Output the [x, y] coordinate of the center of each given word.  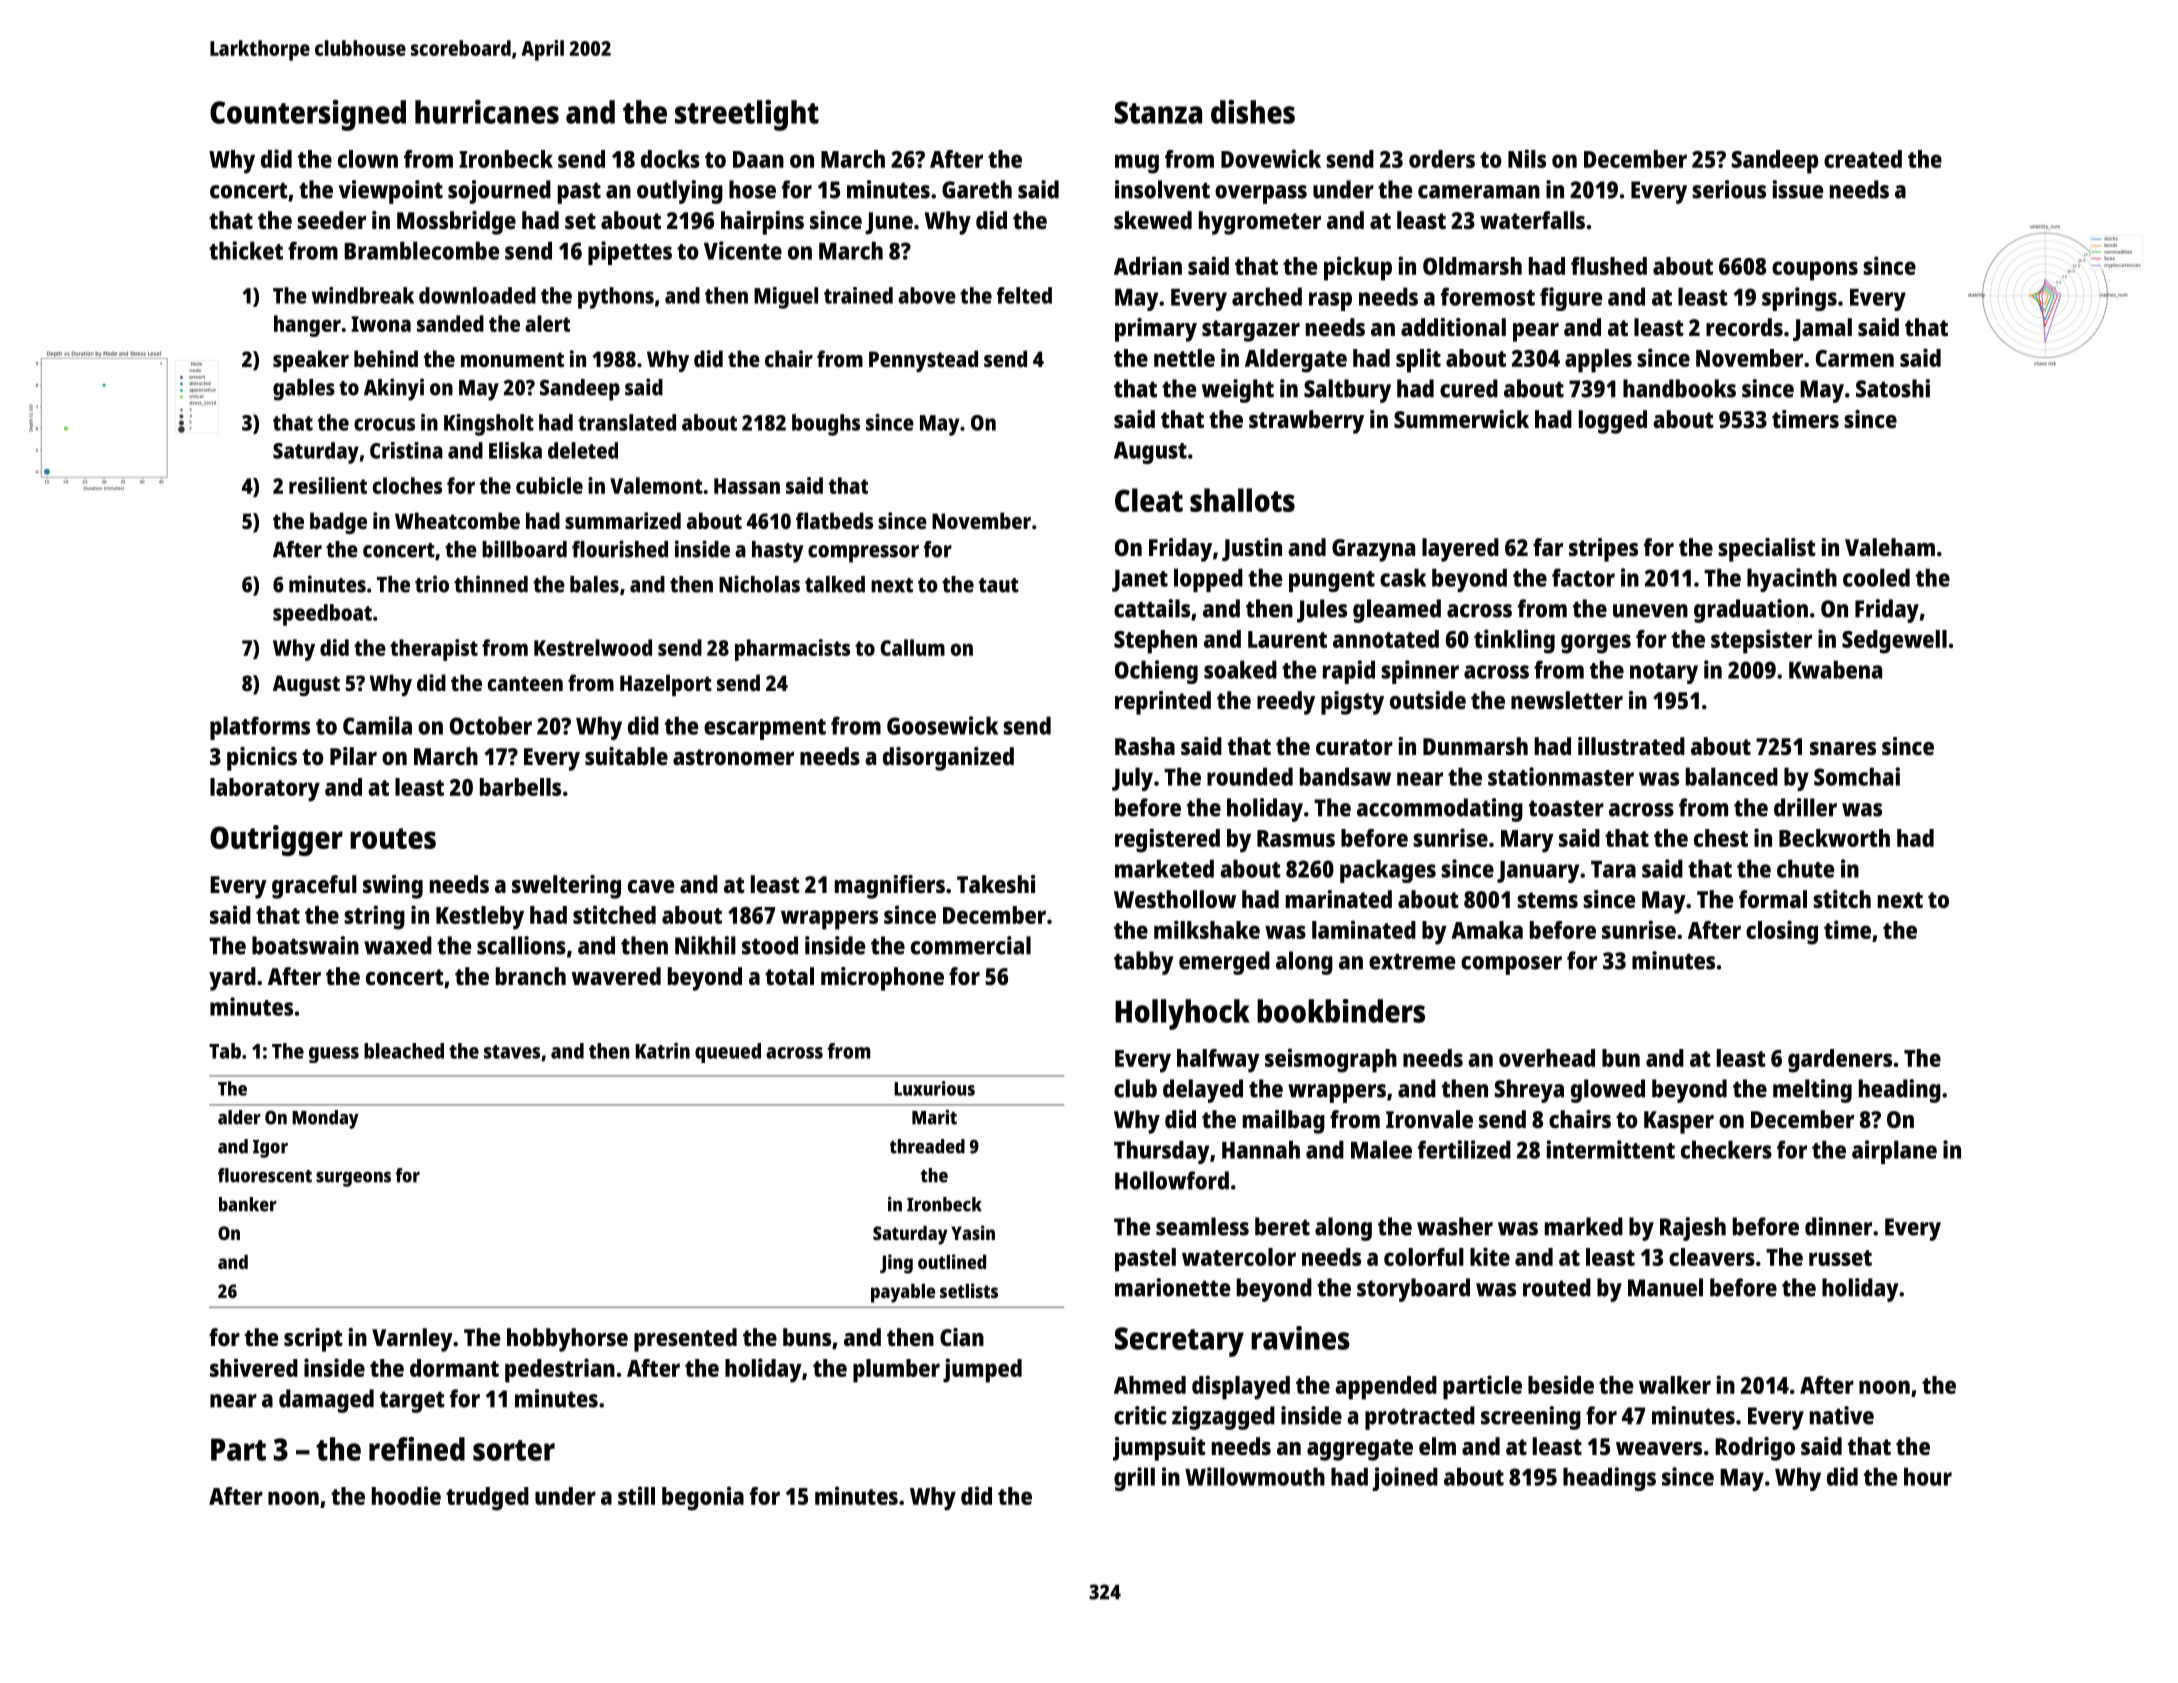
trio [432, 584]
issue [1798, 189]
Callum [912, 647]
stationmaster [1561, 776]
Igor [270, 1149]
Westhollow [1175, 899]
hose [752, 189]
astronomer [733, 757]
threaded [927, 1146]
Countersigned [308, 115]
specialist [1767, 550]
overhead [1547, 1058]
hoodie [406, 1495]
